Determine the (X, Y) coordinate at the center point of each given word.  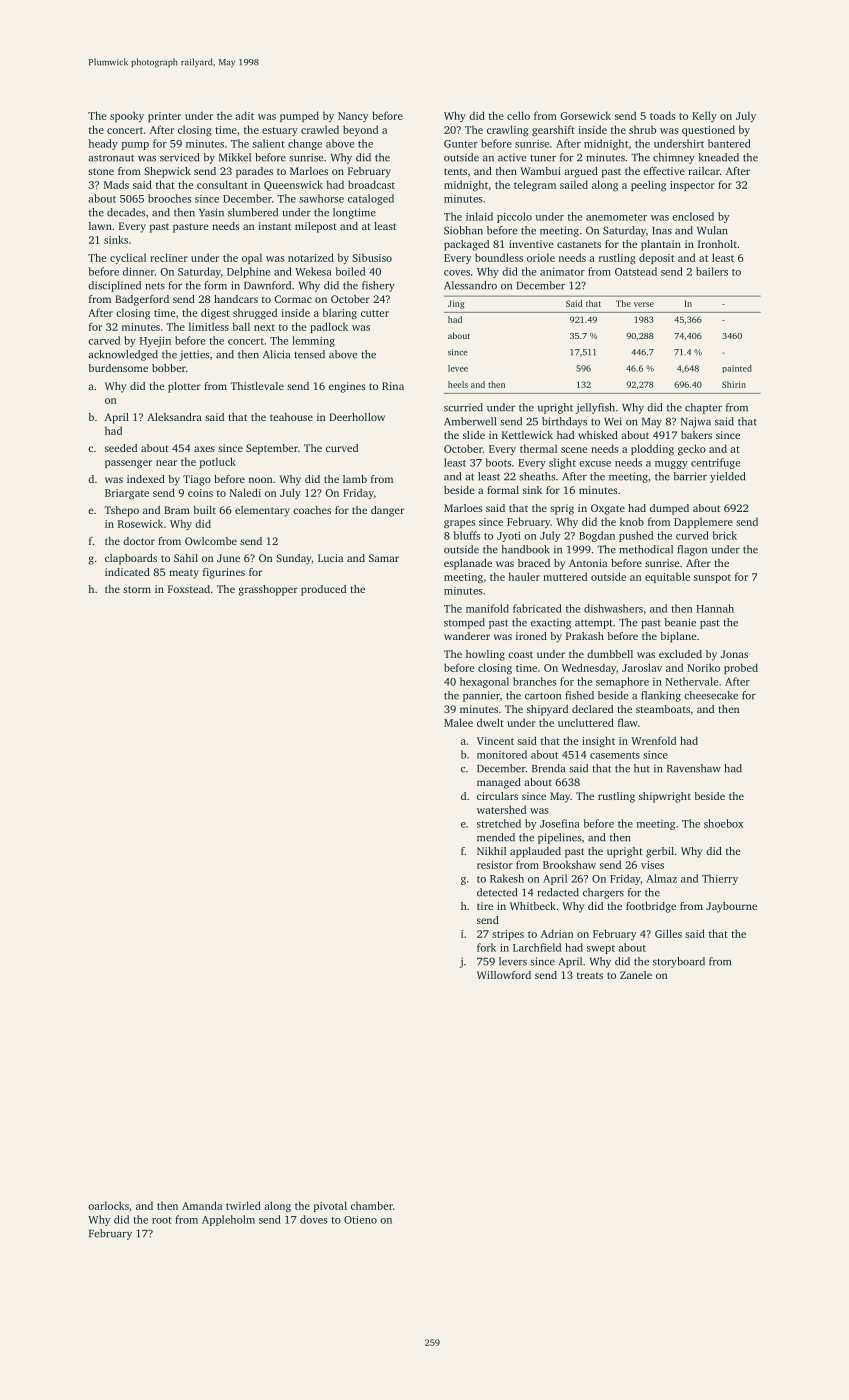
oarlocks (108, 1205)
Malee (458, 722)
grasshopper (268, 590)
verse (644, 304)
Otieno (360, 1220)
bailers (712, 271)
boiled (350, 271)
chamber (372, 1205)
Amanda (202, 1205)
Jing (456, 304)
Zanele (636, 975)
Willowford (504, 975)
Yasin (211, 212)
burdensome (118, 368)
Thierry (720, 879)
